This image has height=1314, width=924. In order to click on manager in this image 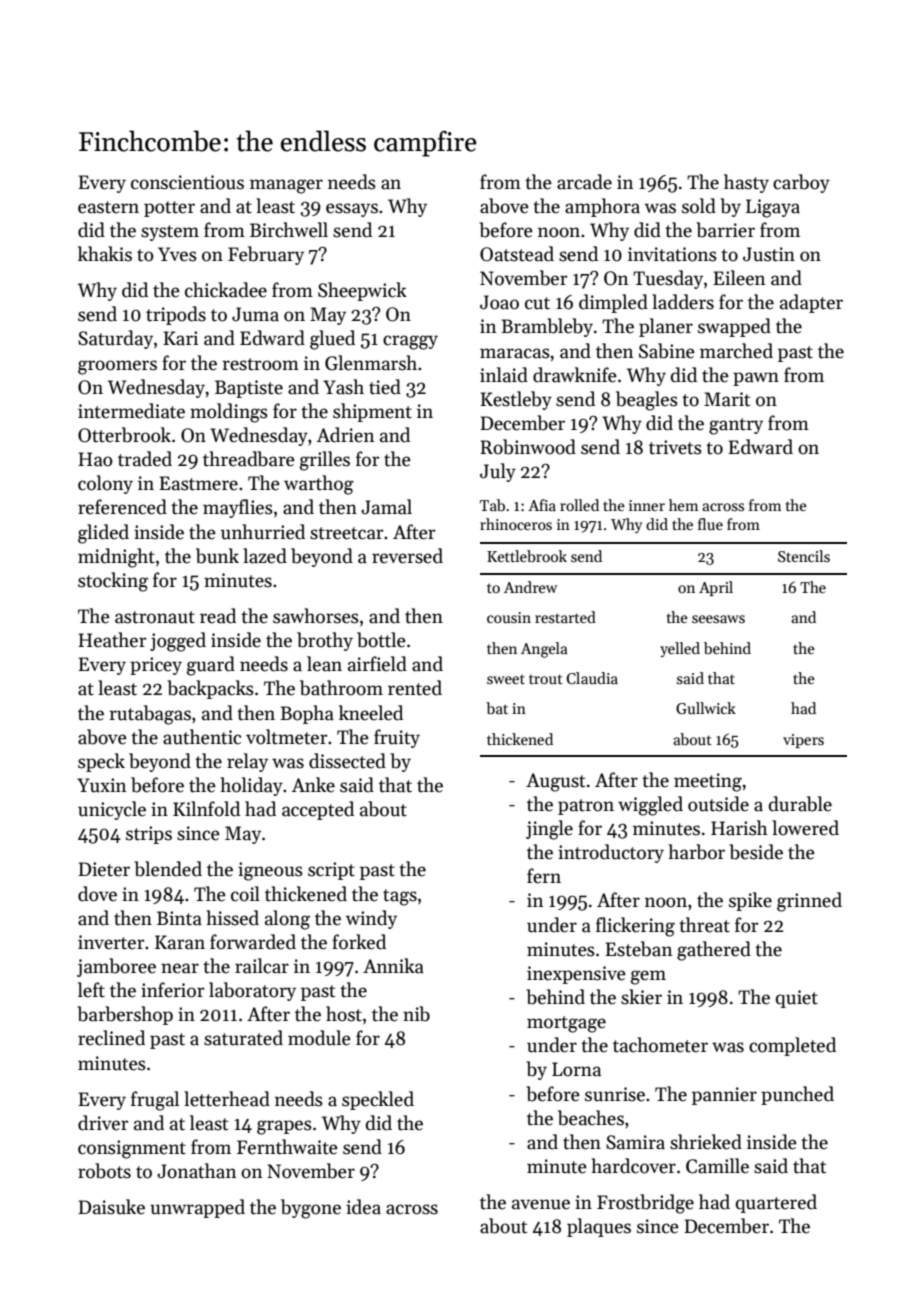, I will do `click(286, 186)`.
